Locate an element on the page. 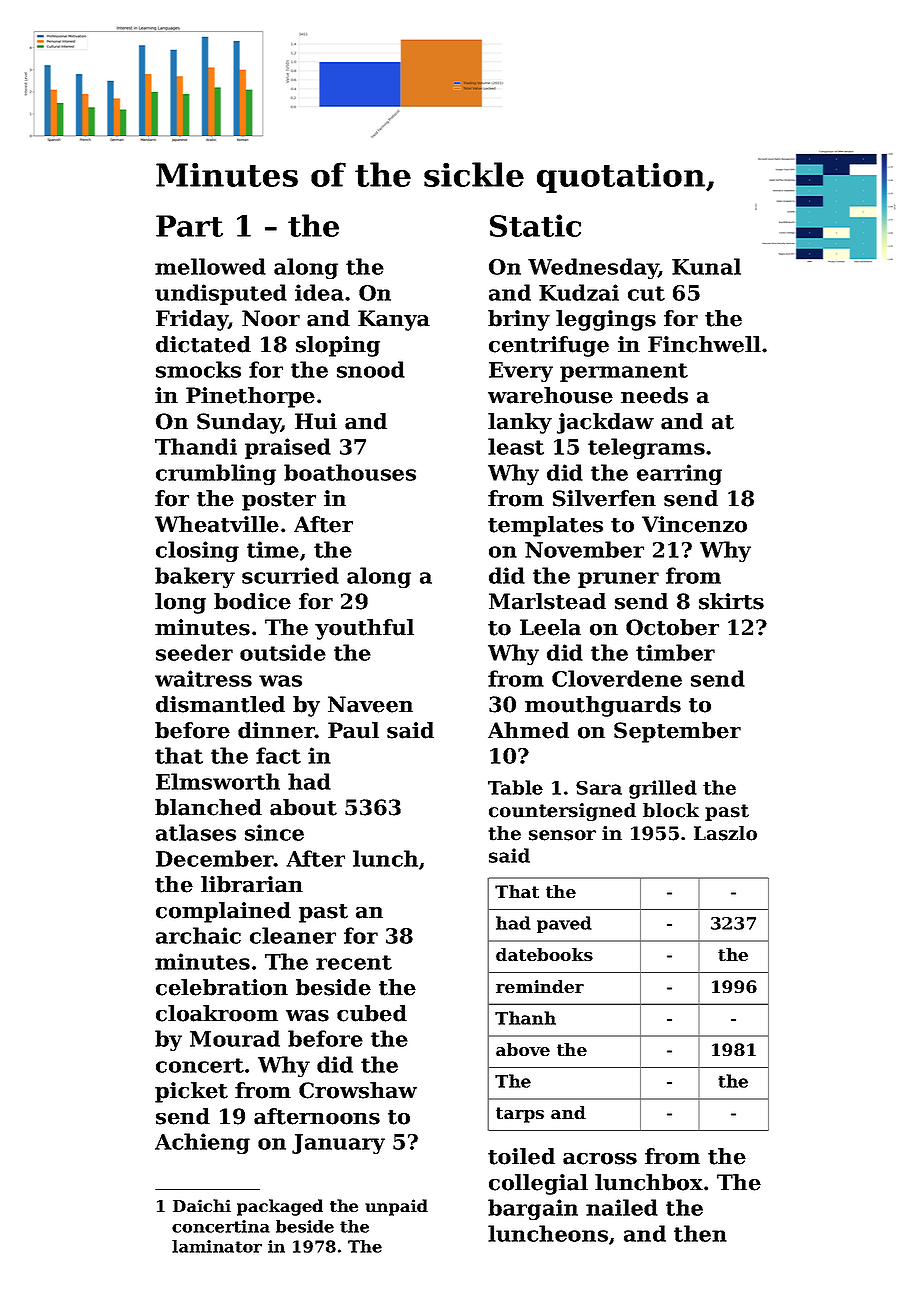  then is located at coordinates (700, 1233).
